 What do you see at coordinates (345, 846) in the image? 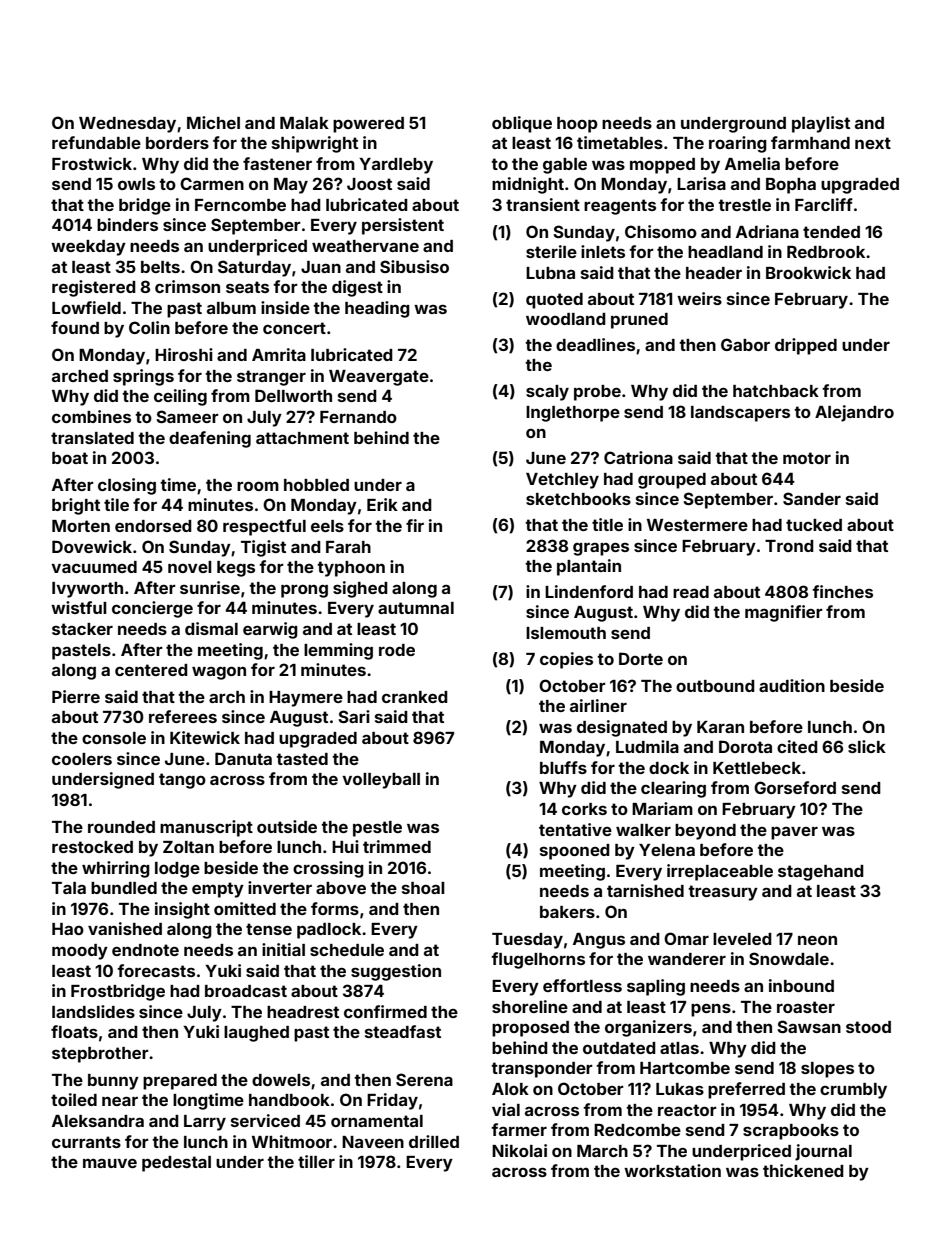
I see `Hui` at bounding box center [345, 846].
